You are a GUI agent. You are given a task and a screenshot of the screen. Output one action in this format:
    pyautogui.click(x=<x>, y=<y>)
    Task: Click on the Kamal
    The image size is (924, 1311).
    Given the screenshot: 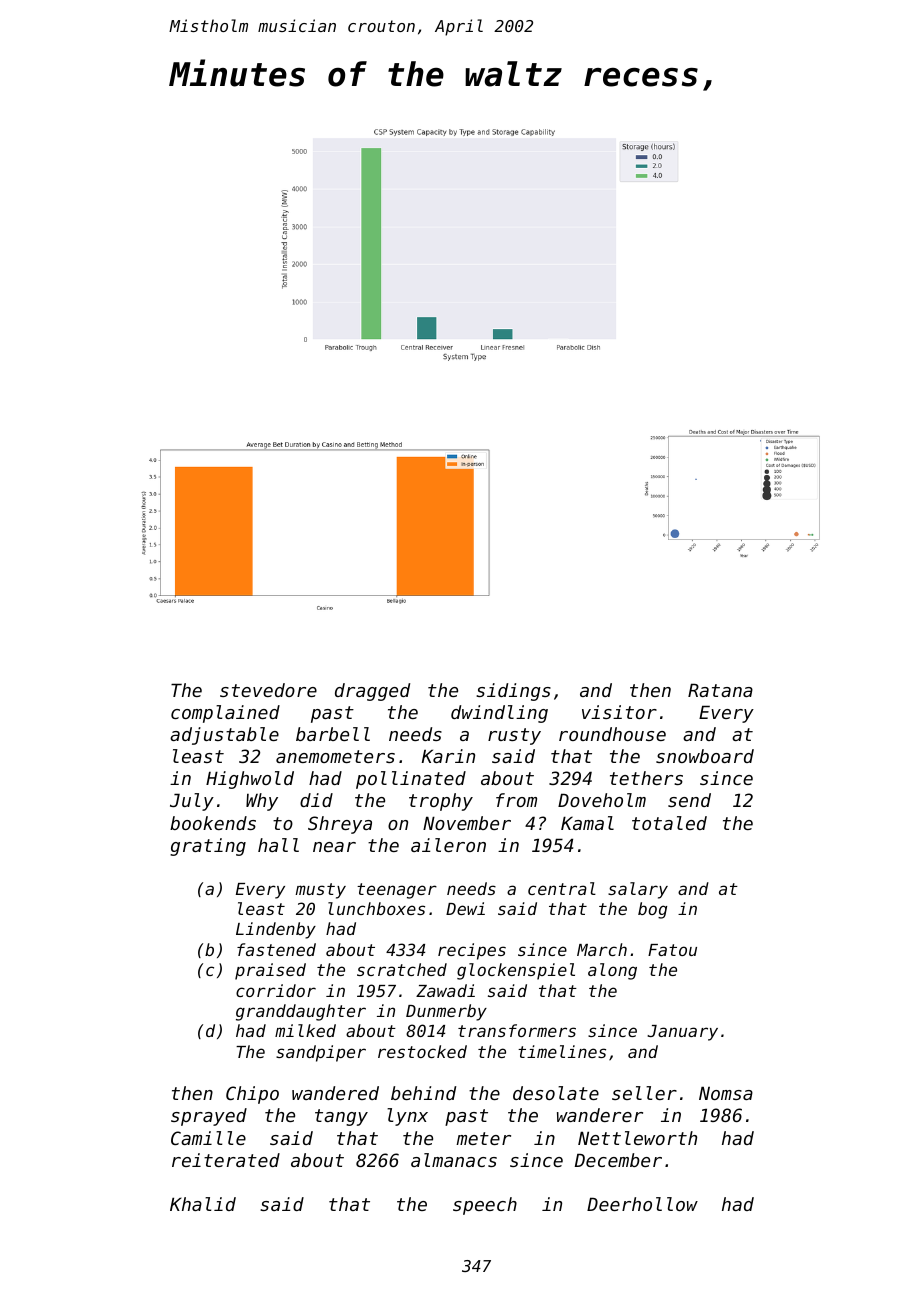 What is the action you would take?
    pyautogui.click(x=587, y=823)
